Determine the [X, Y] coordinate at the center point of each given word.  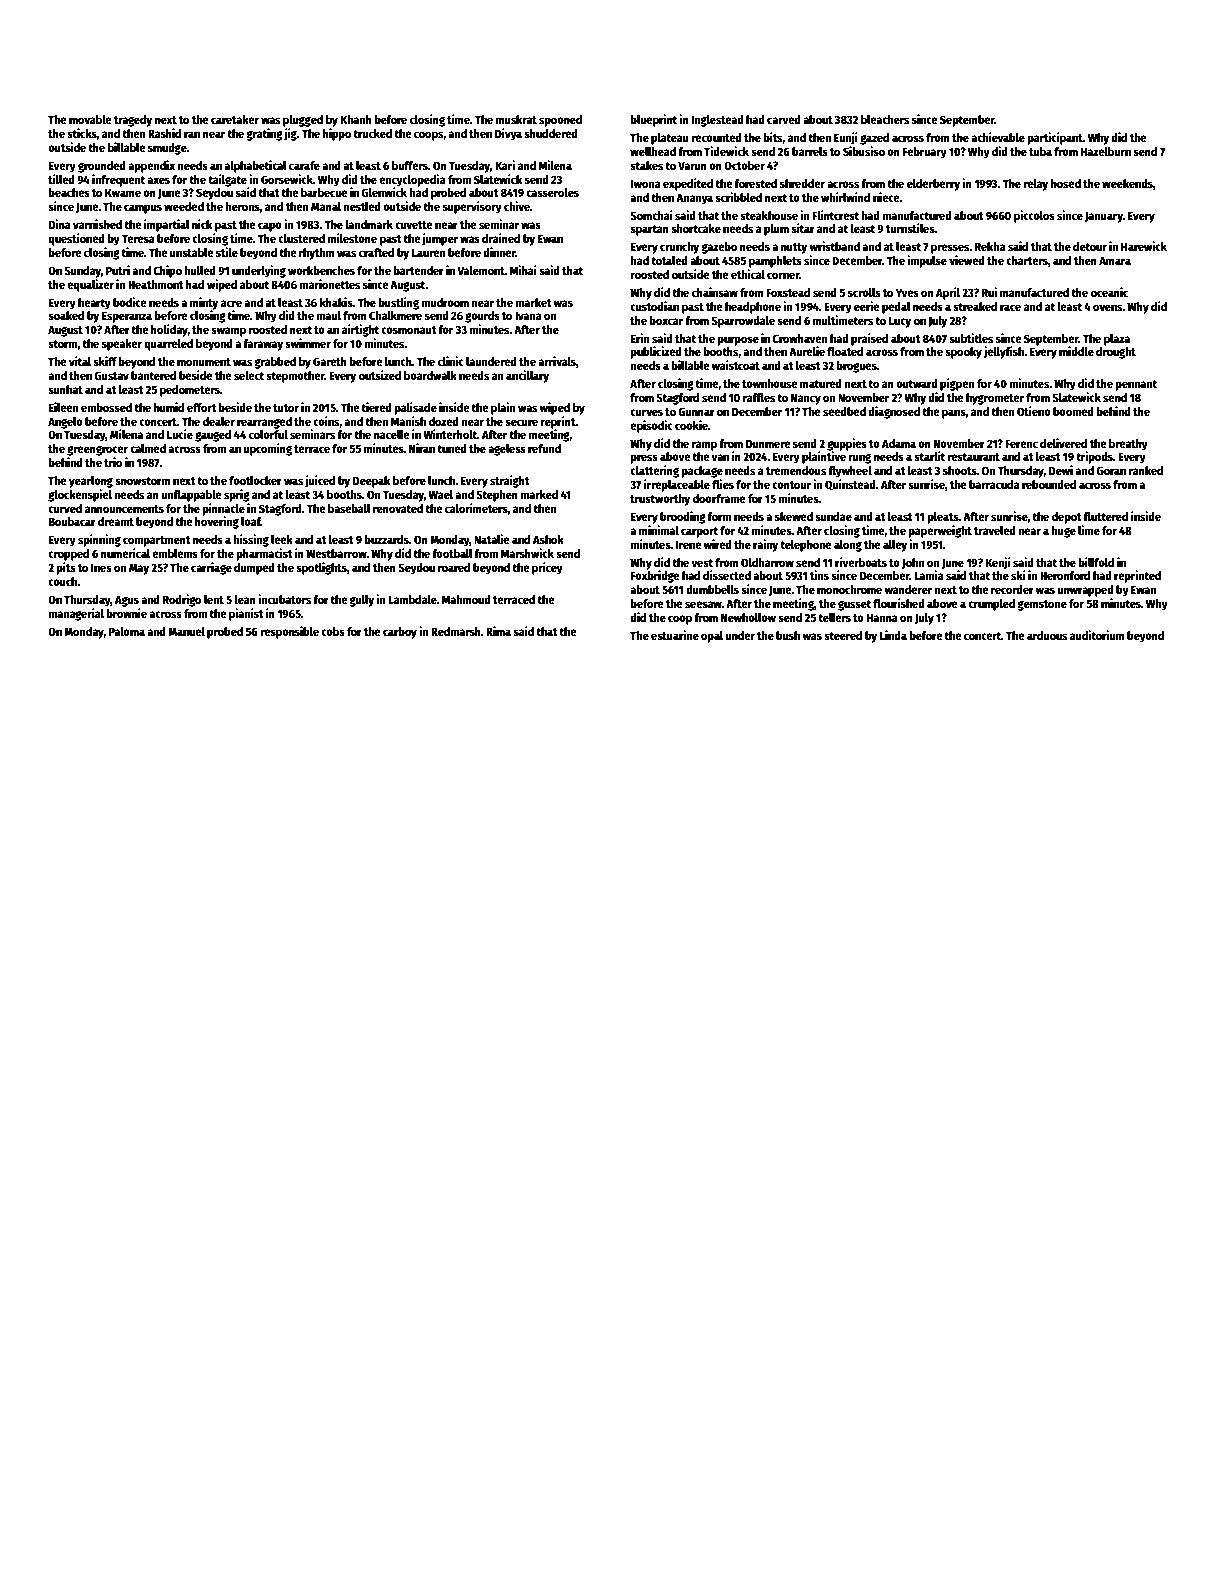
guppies [847, 444]
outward [917, 383]
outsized [380, 375]
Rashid [164, 133]
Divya [508, 134]
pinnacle [224, 509]
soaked [66, 315]
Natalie [492, 539]
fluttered [1105, 516]
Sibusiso [864, 151]
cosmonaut [409, 330]
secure [521, 422]
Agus [127, 601]
